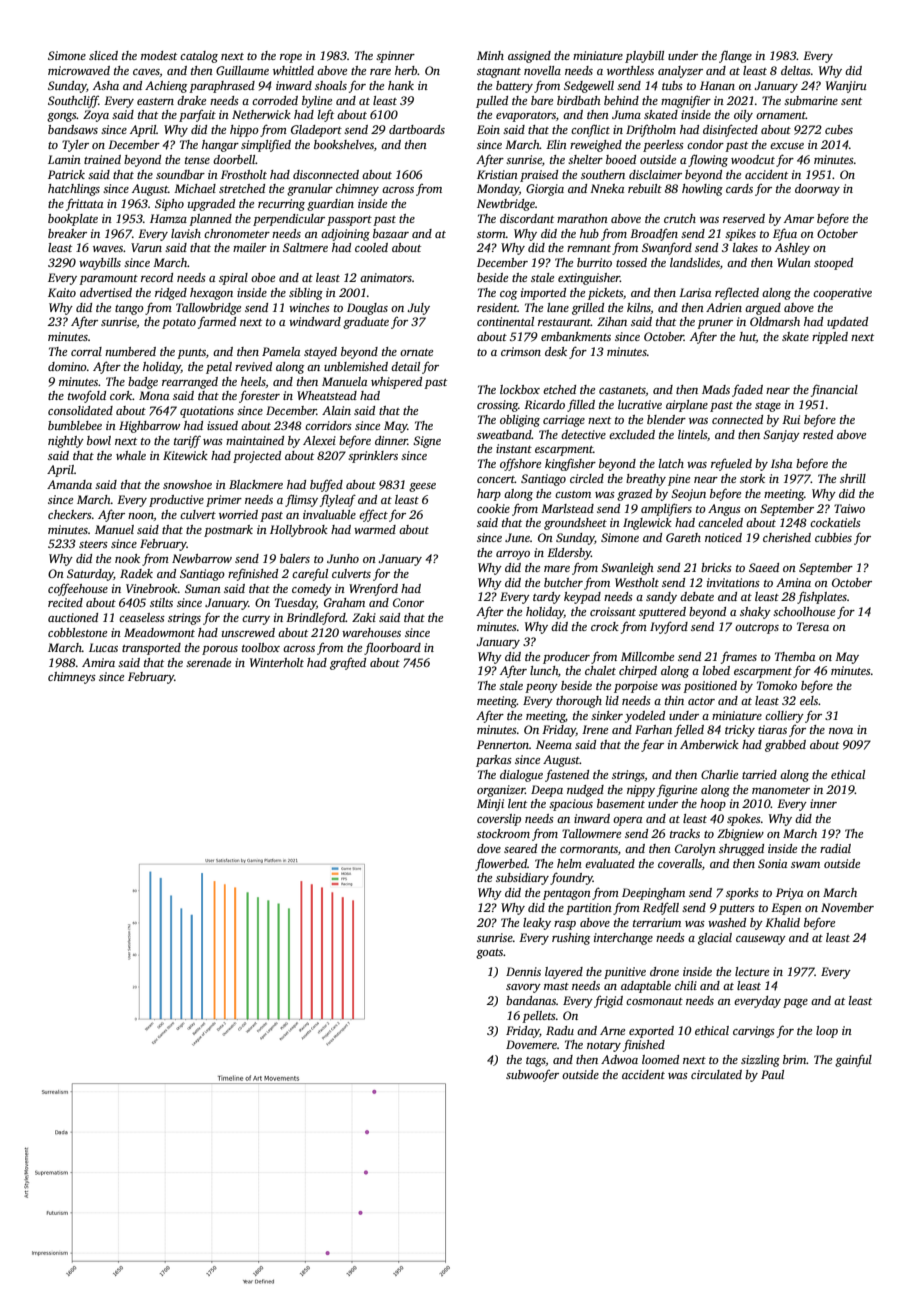 This screenshot has height=1308, width=924. I want to click on hank, so click(401, 85).
